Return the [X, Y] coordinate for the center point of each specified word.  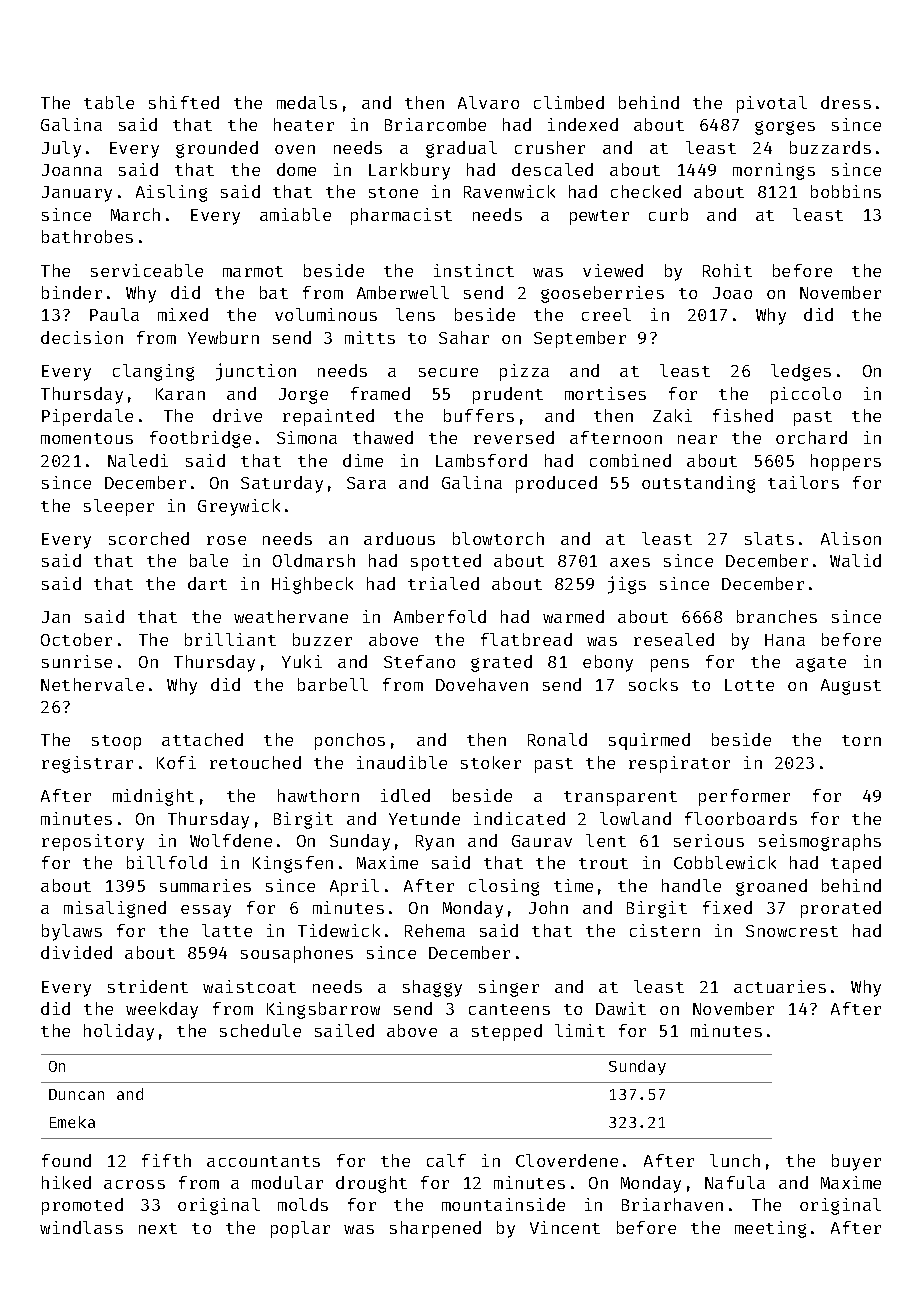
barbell [333, 684]
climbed [569, 102]
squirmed [649, 741]
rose [226, 540]
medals [307, 102]
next [158, 1228]
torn [861, 740]
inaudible [402, 762]
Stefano [419, 661]
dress [846, 102]
